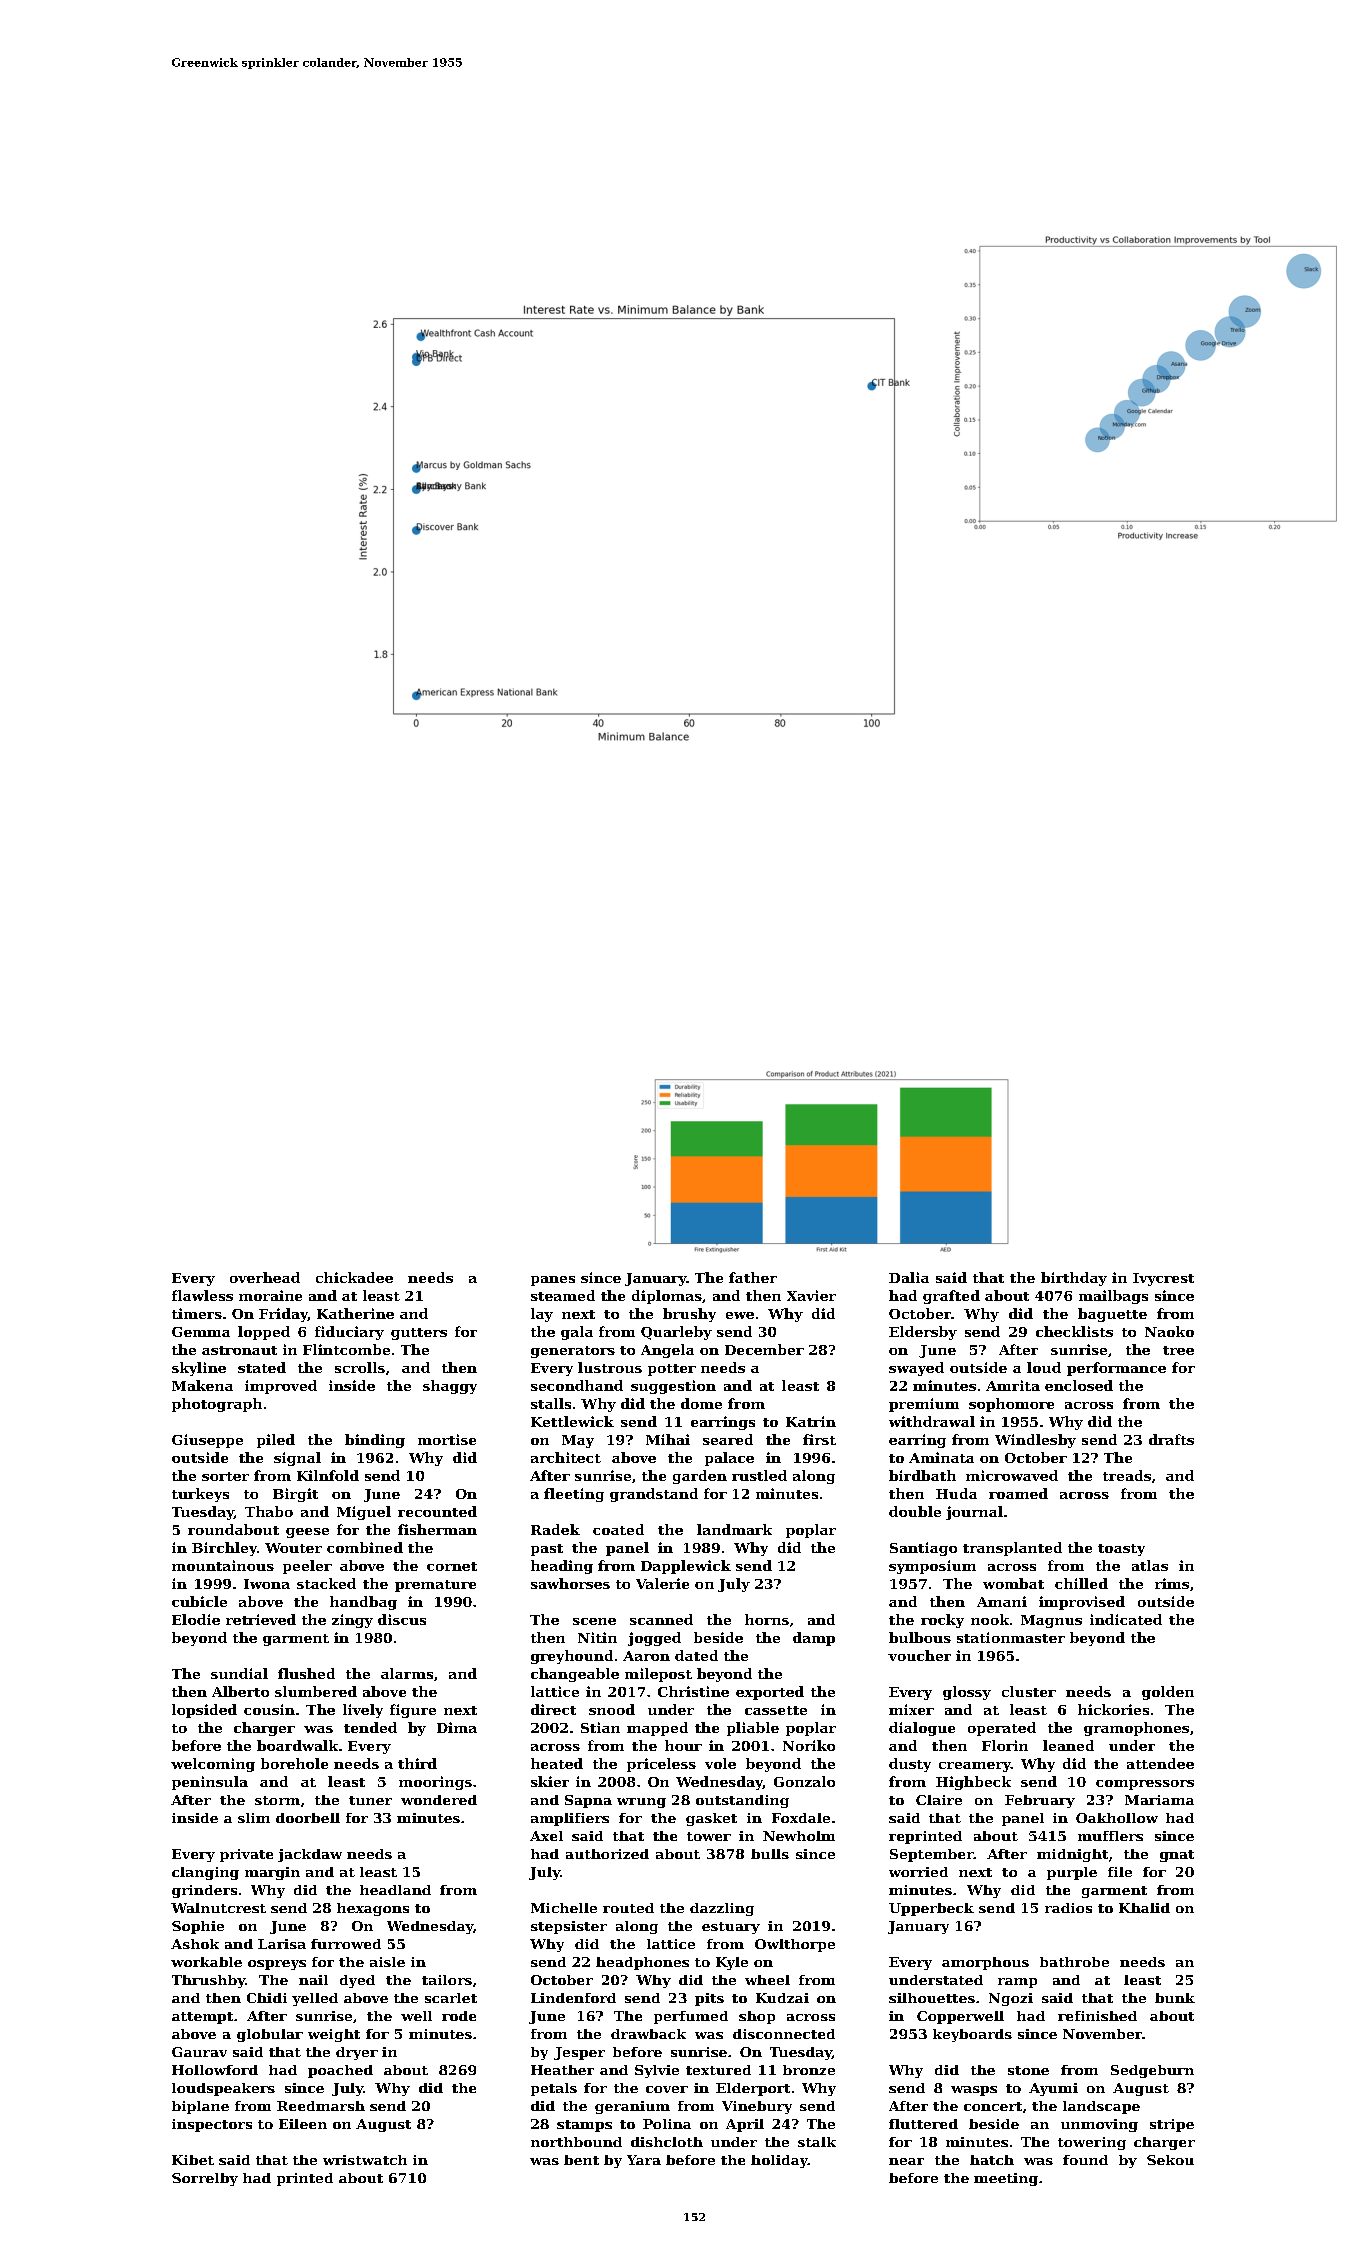 The height and width of the screenshot is (2251, 1366). What do you see at coordinates (370, 1800) in the screenshot?
I see `tuner` at bounding box center [370, 1800].
